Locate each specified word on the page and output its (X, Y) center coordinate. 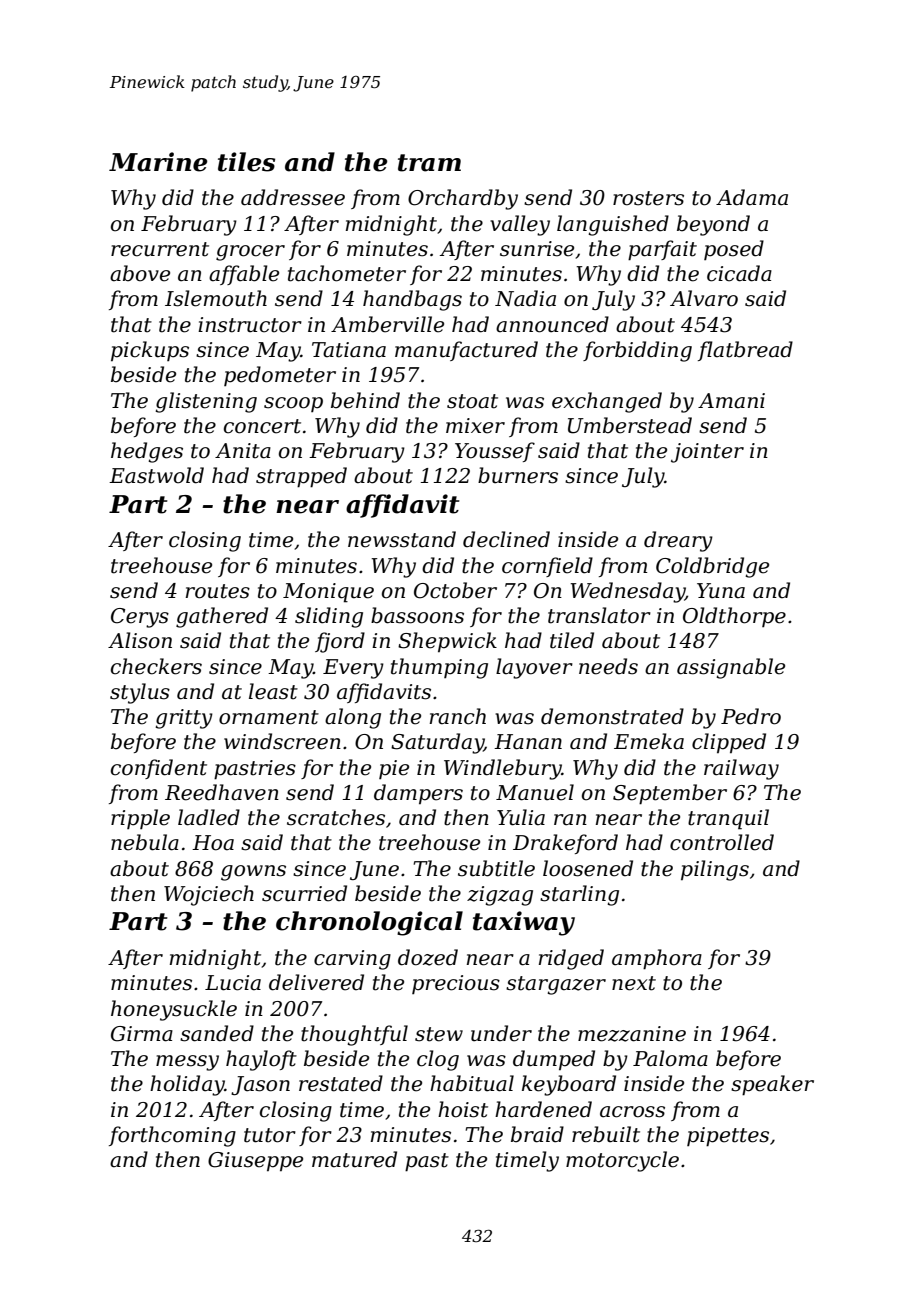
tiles (246, 162)
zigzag (500, 896)
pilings (715, 870)
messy (187, 1063)
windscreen (282, 741)
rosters (648, 198)
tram (429, 163)
